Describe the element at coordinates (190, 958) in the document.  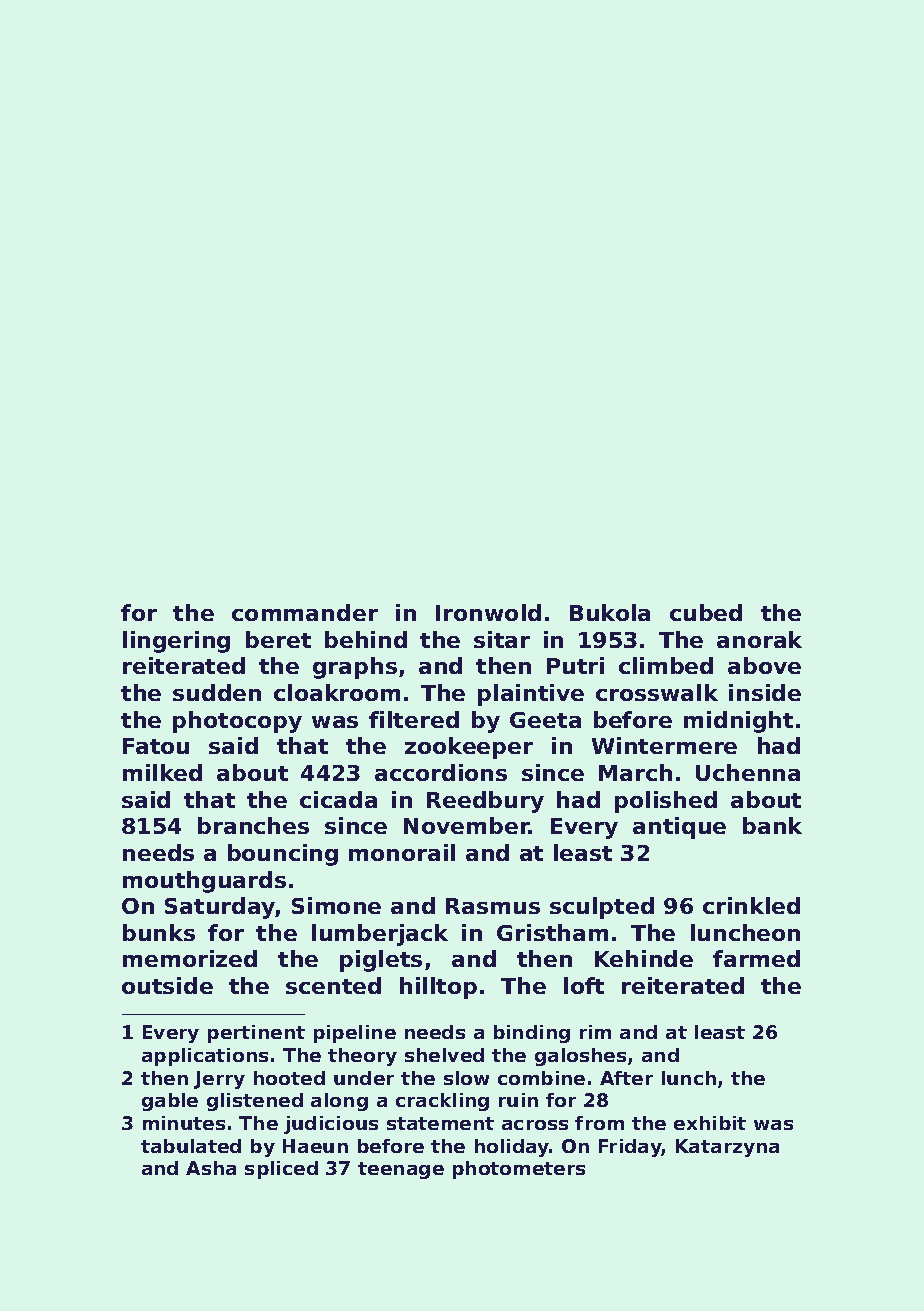
I see `memorized` at that location.
